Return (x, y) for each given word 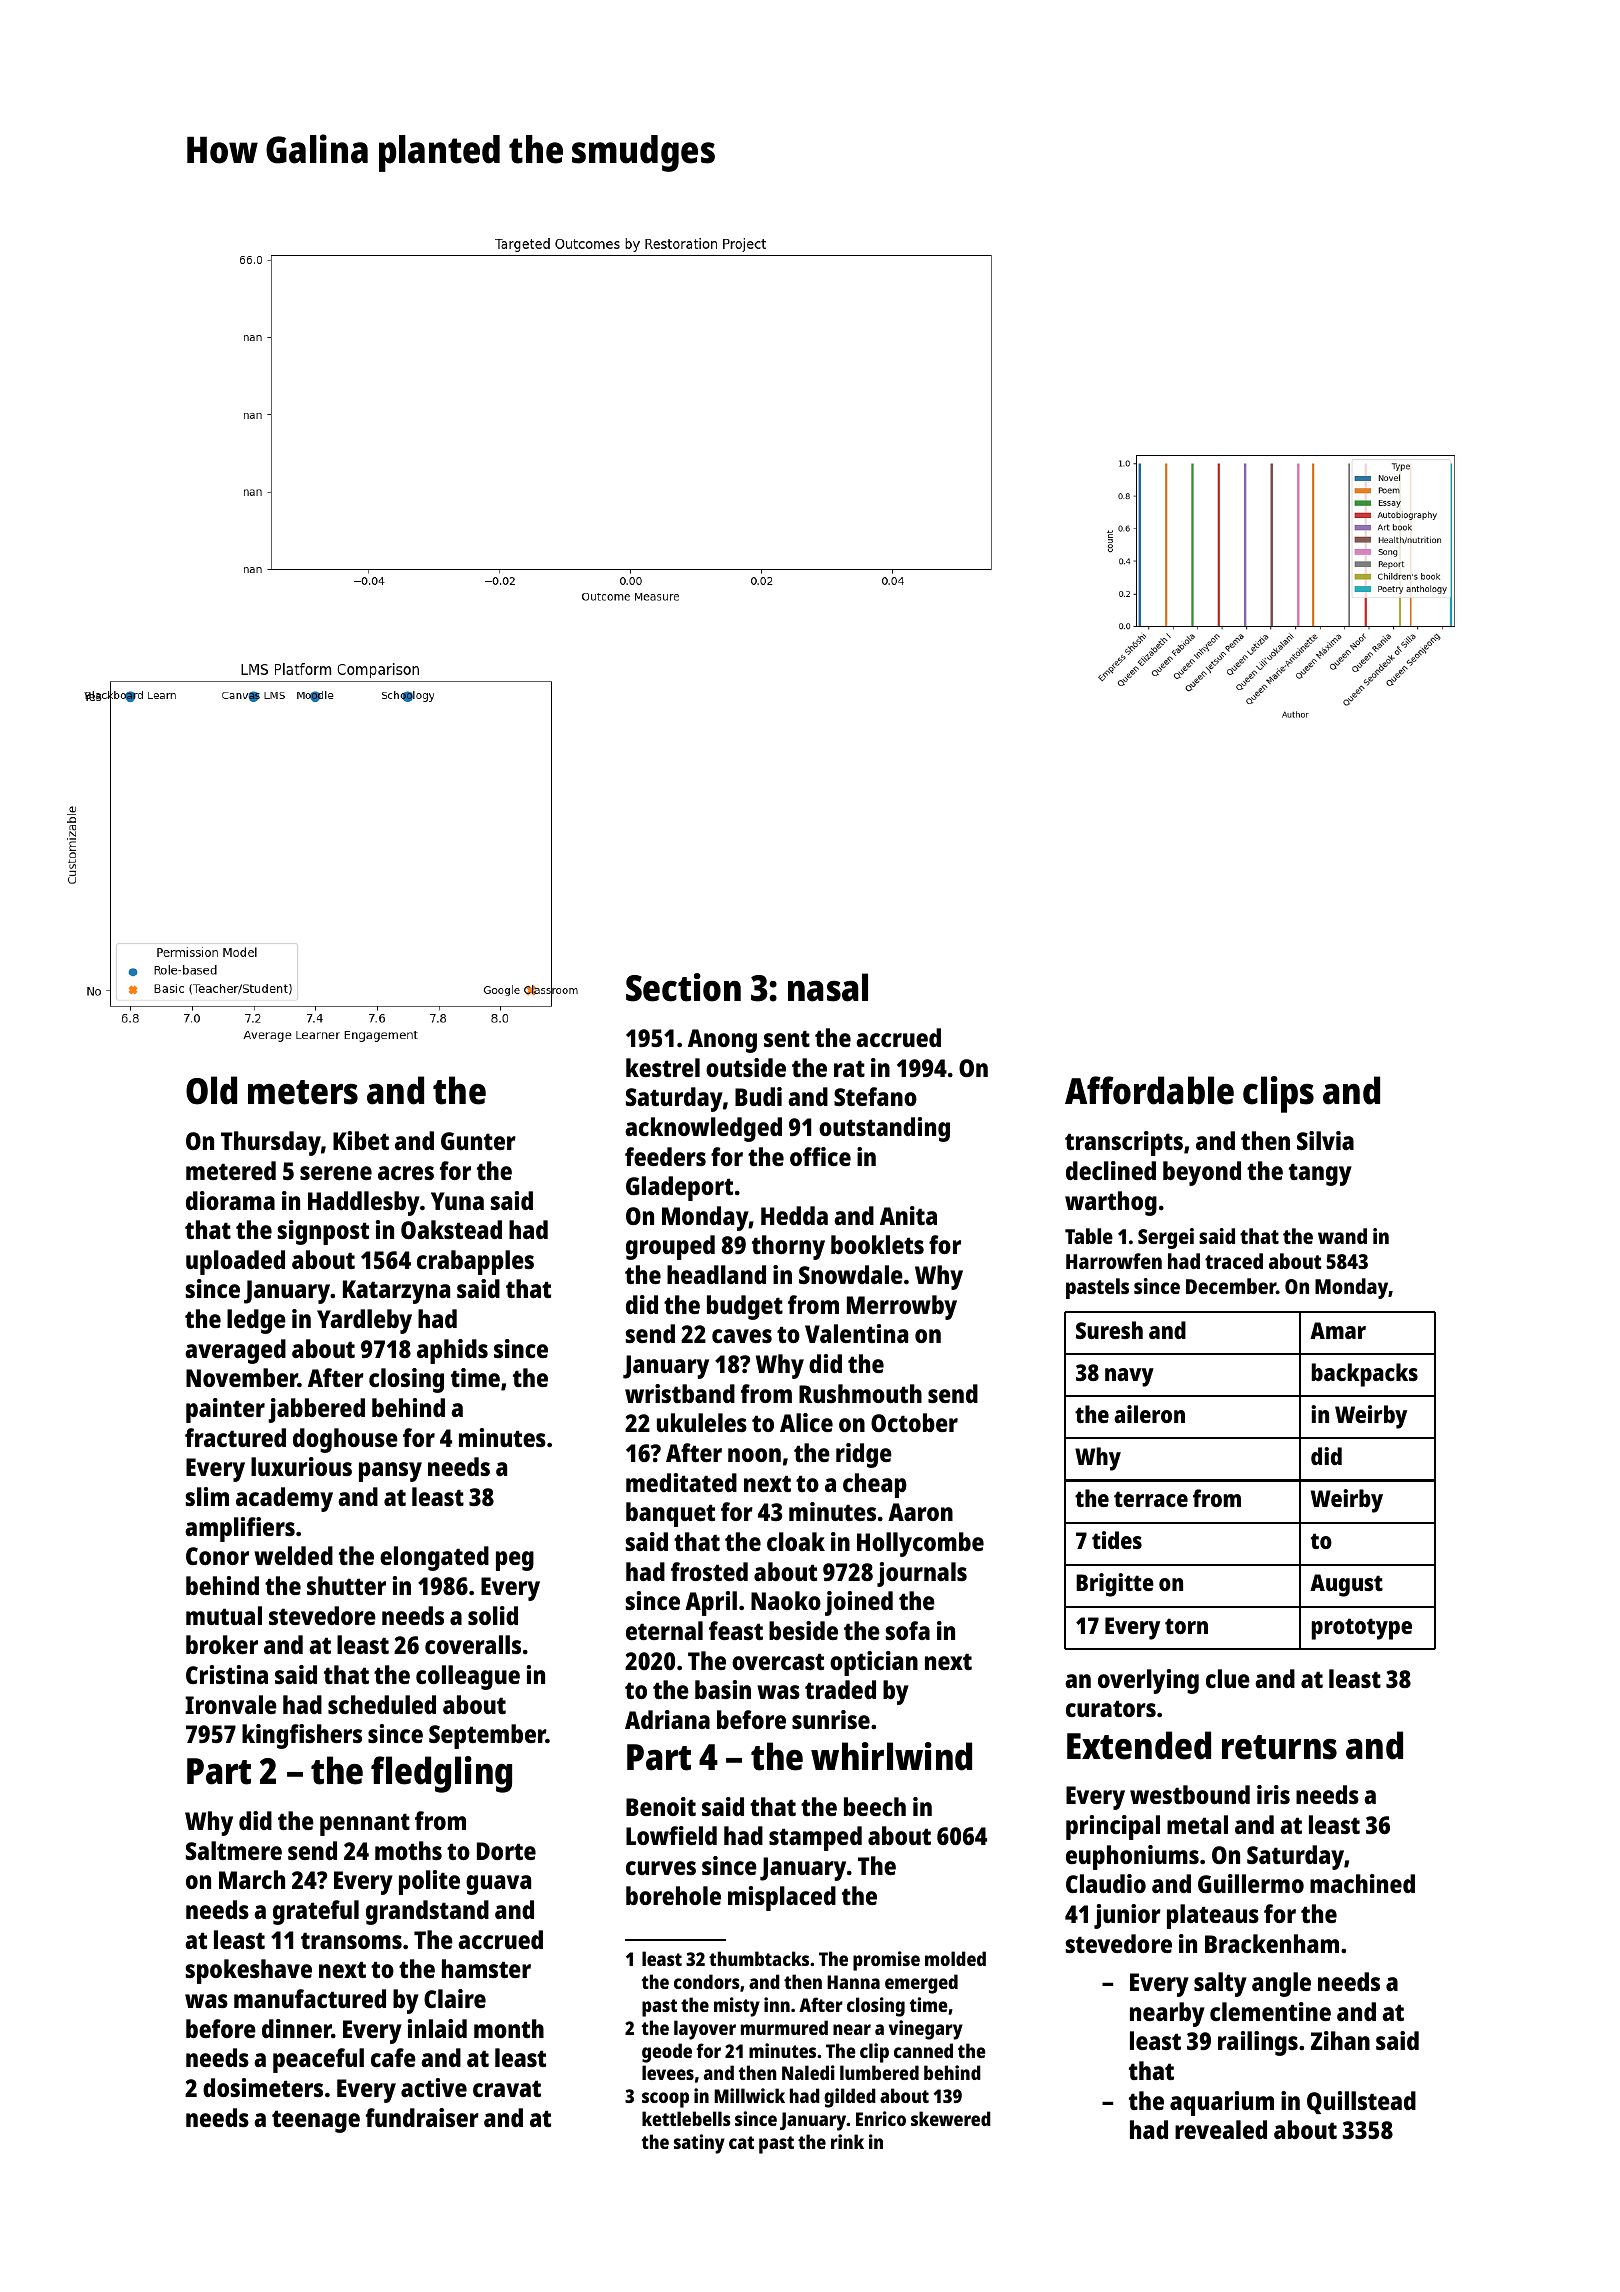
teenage (316, 2121)
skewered (951, 2118)
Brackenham (1272, 1943)
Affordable (1149, 1090)
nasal (828, 987)
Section (683, 987)
